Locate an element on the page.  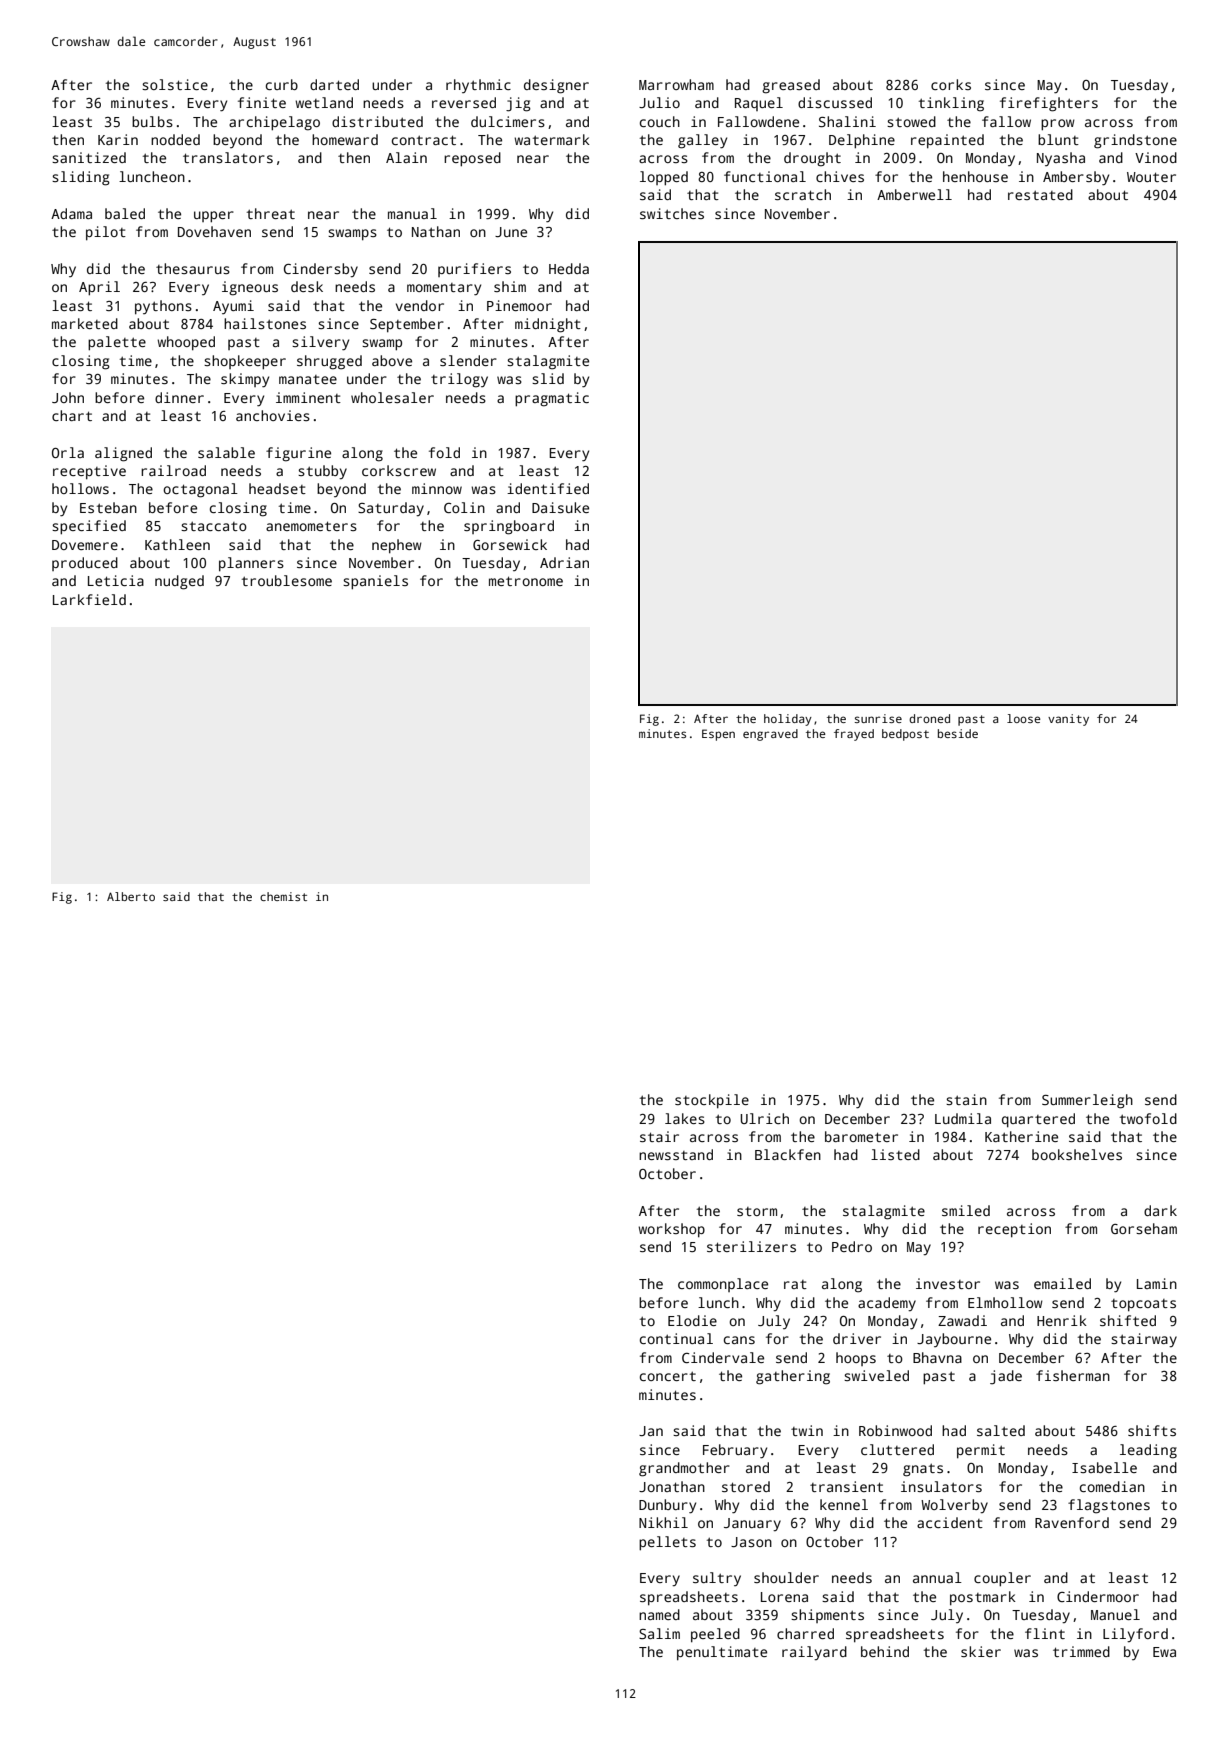
vanity is located at coordinates (1068, 720).
